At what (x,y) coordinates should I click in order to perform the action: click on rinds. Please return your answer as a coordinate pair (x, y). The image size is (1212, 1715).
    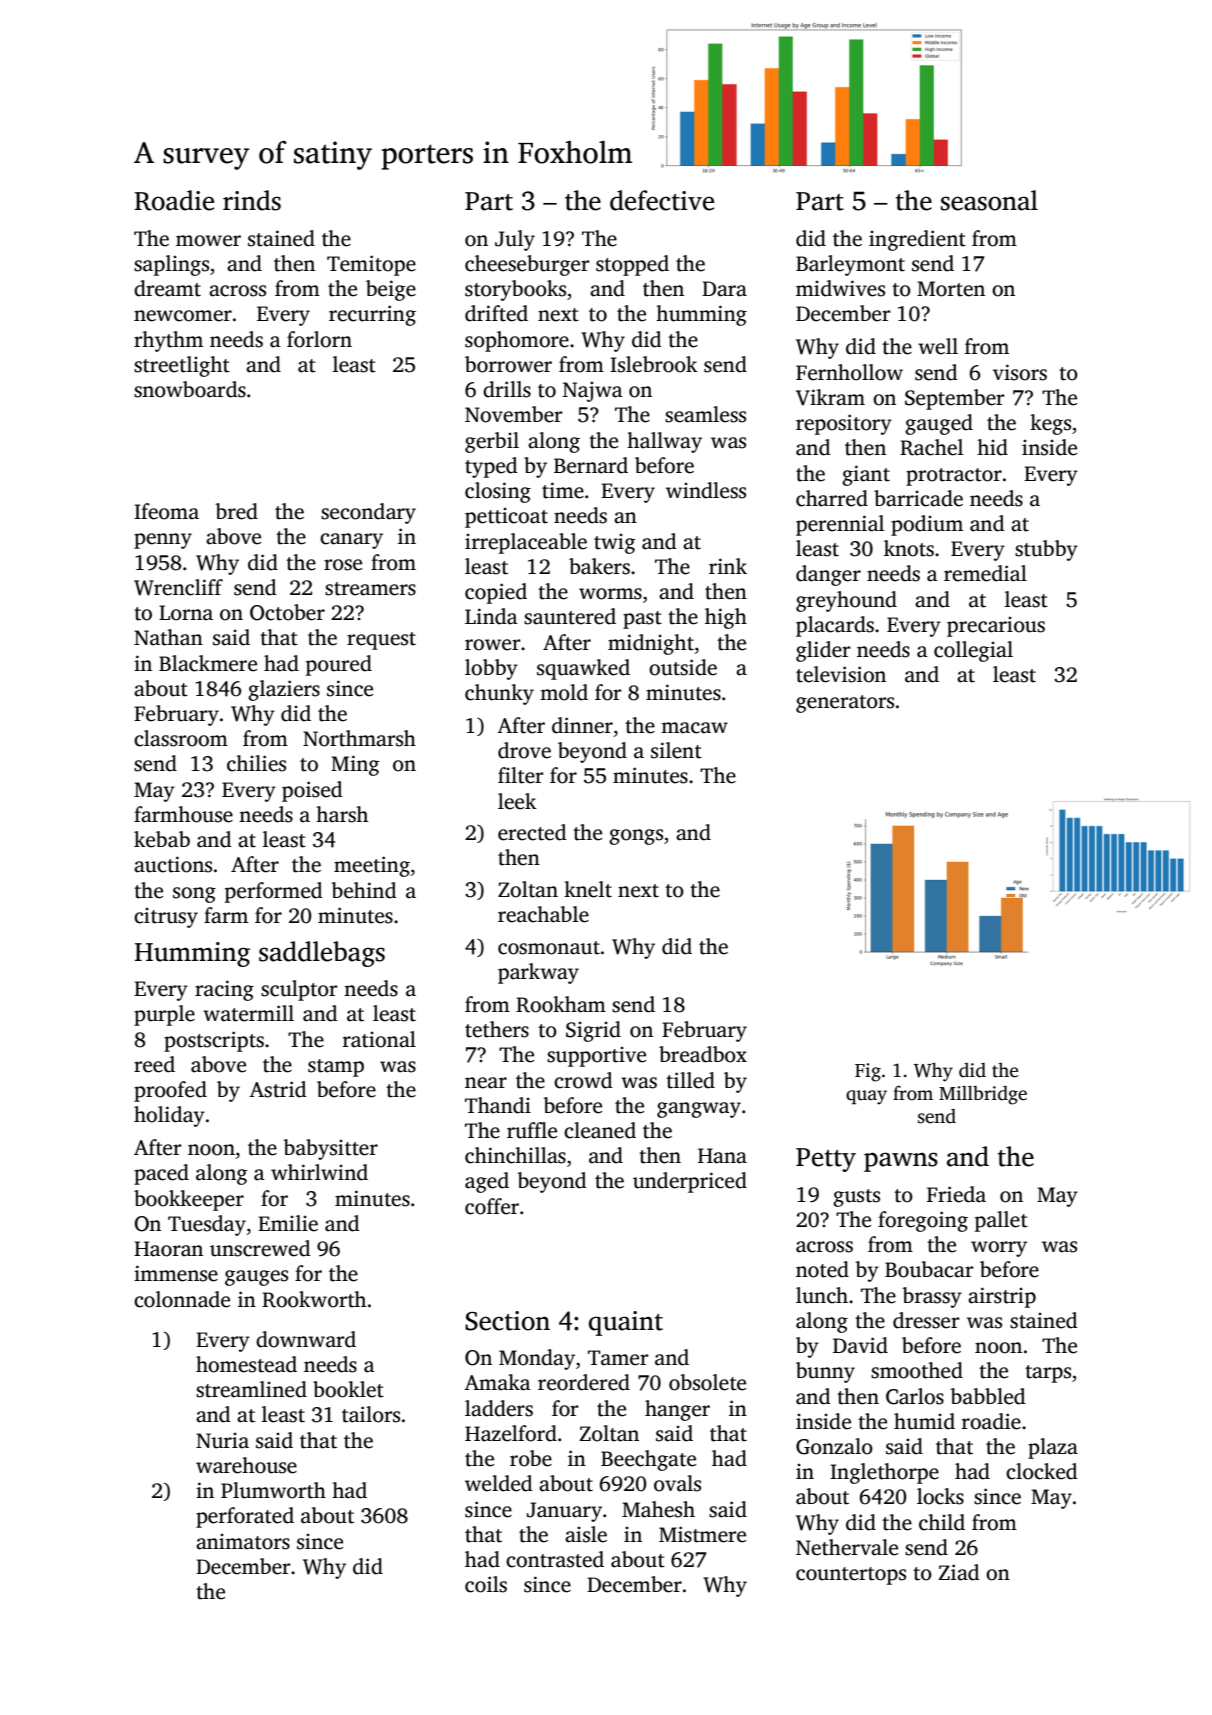
    Looking at the image, I should click on (252, 200).
